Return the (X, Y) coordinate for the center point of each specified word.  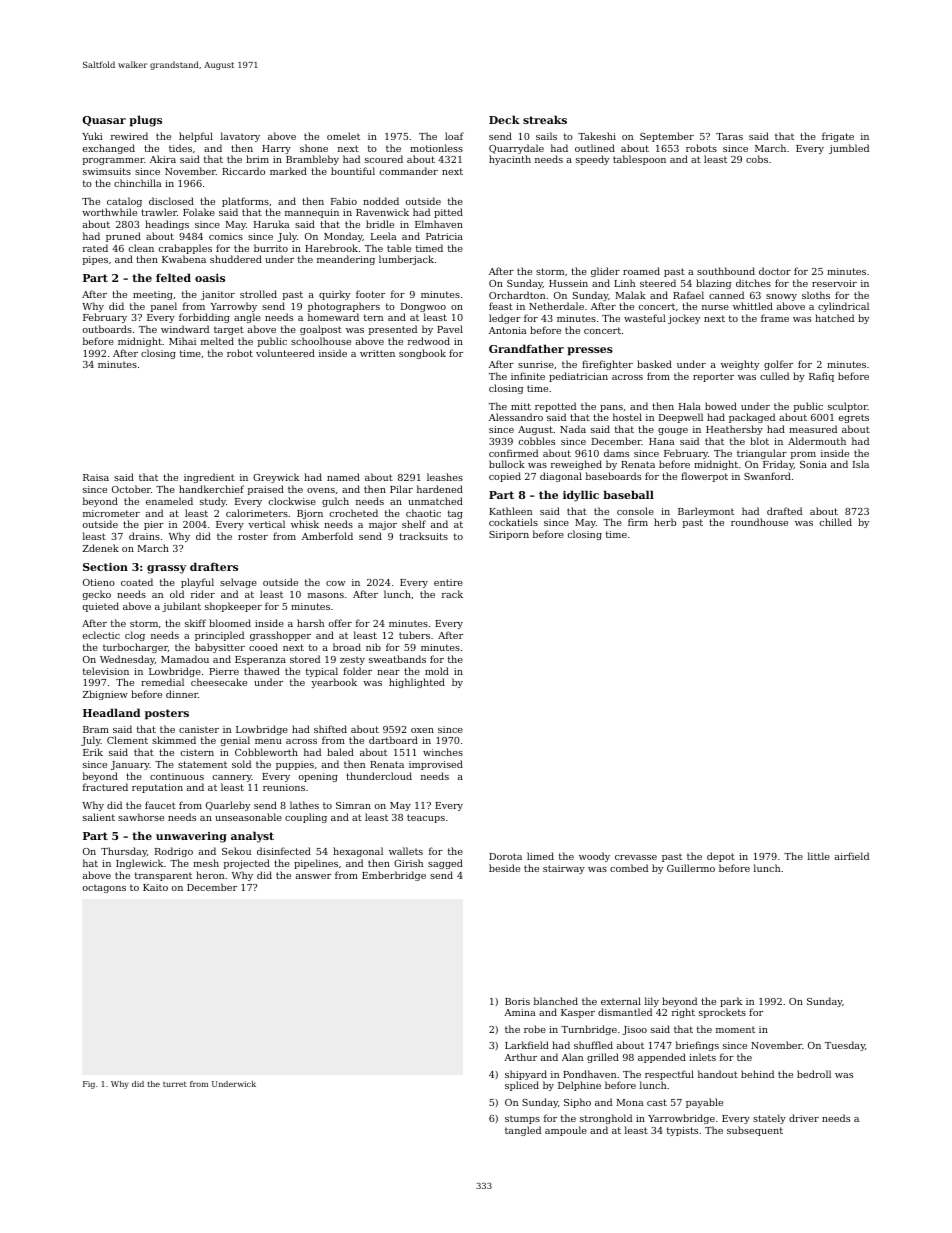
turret (175, 1084)
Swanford (767, 476)
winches (443, 752)
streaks (545, 119)
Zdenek (101, 548)
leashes (445, 477)
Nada (573, 429)
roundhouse (759, 522)
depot (721, 857)
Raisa (96, 477)
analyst (252, 837)
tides (180, 148)
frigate (838, 137)
